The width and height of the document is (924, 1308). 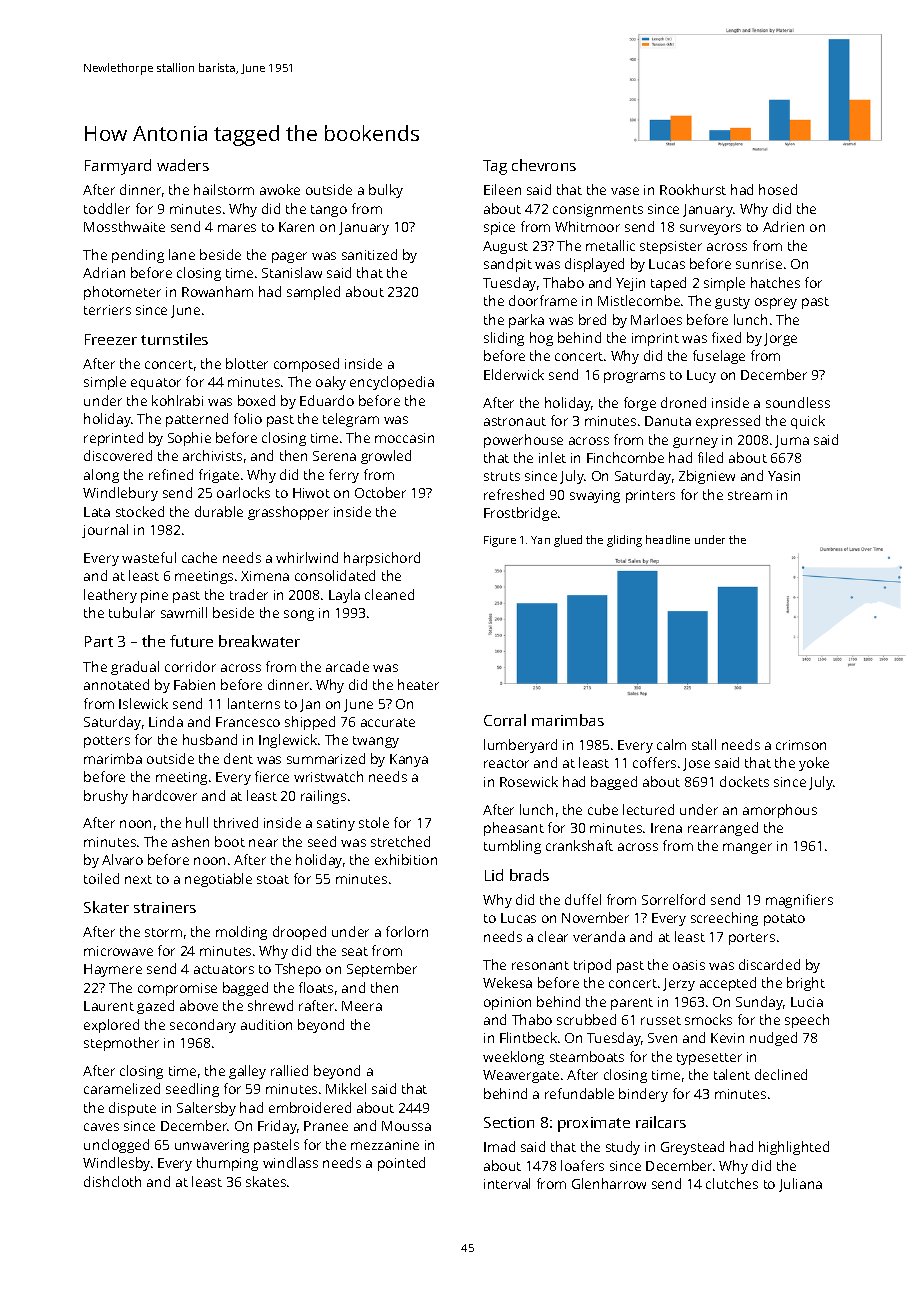 I want to click on Farmyard, so click(x=118, y=167).
